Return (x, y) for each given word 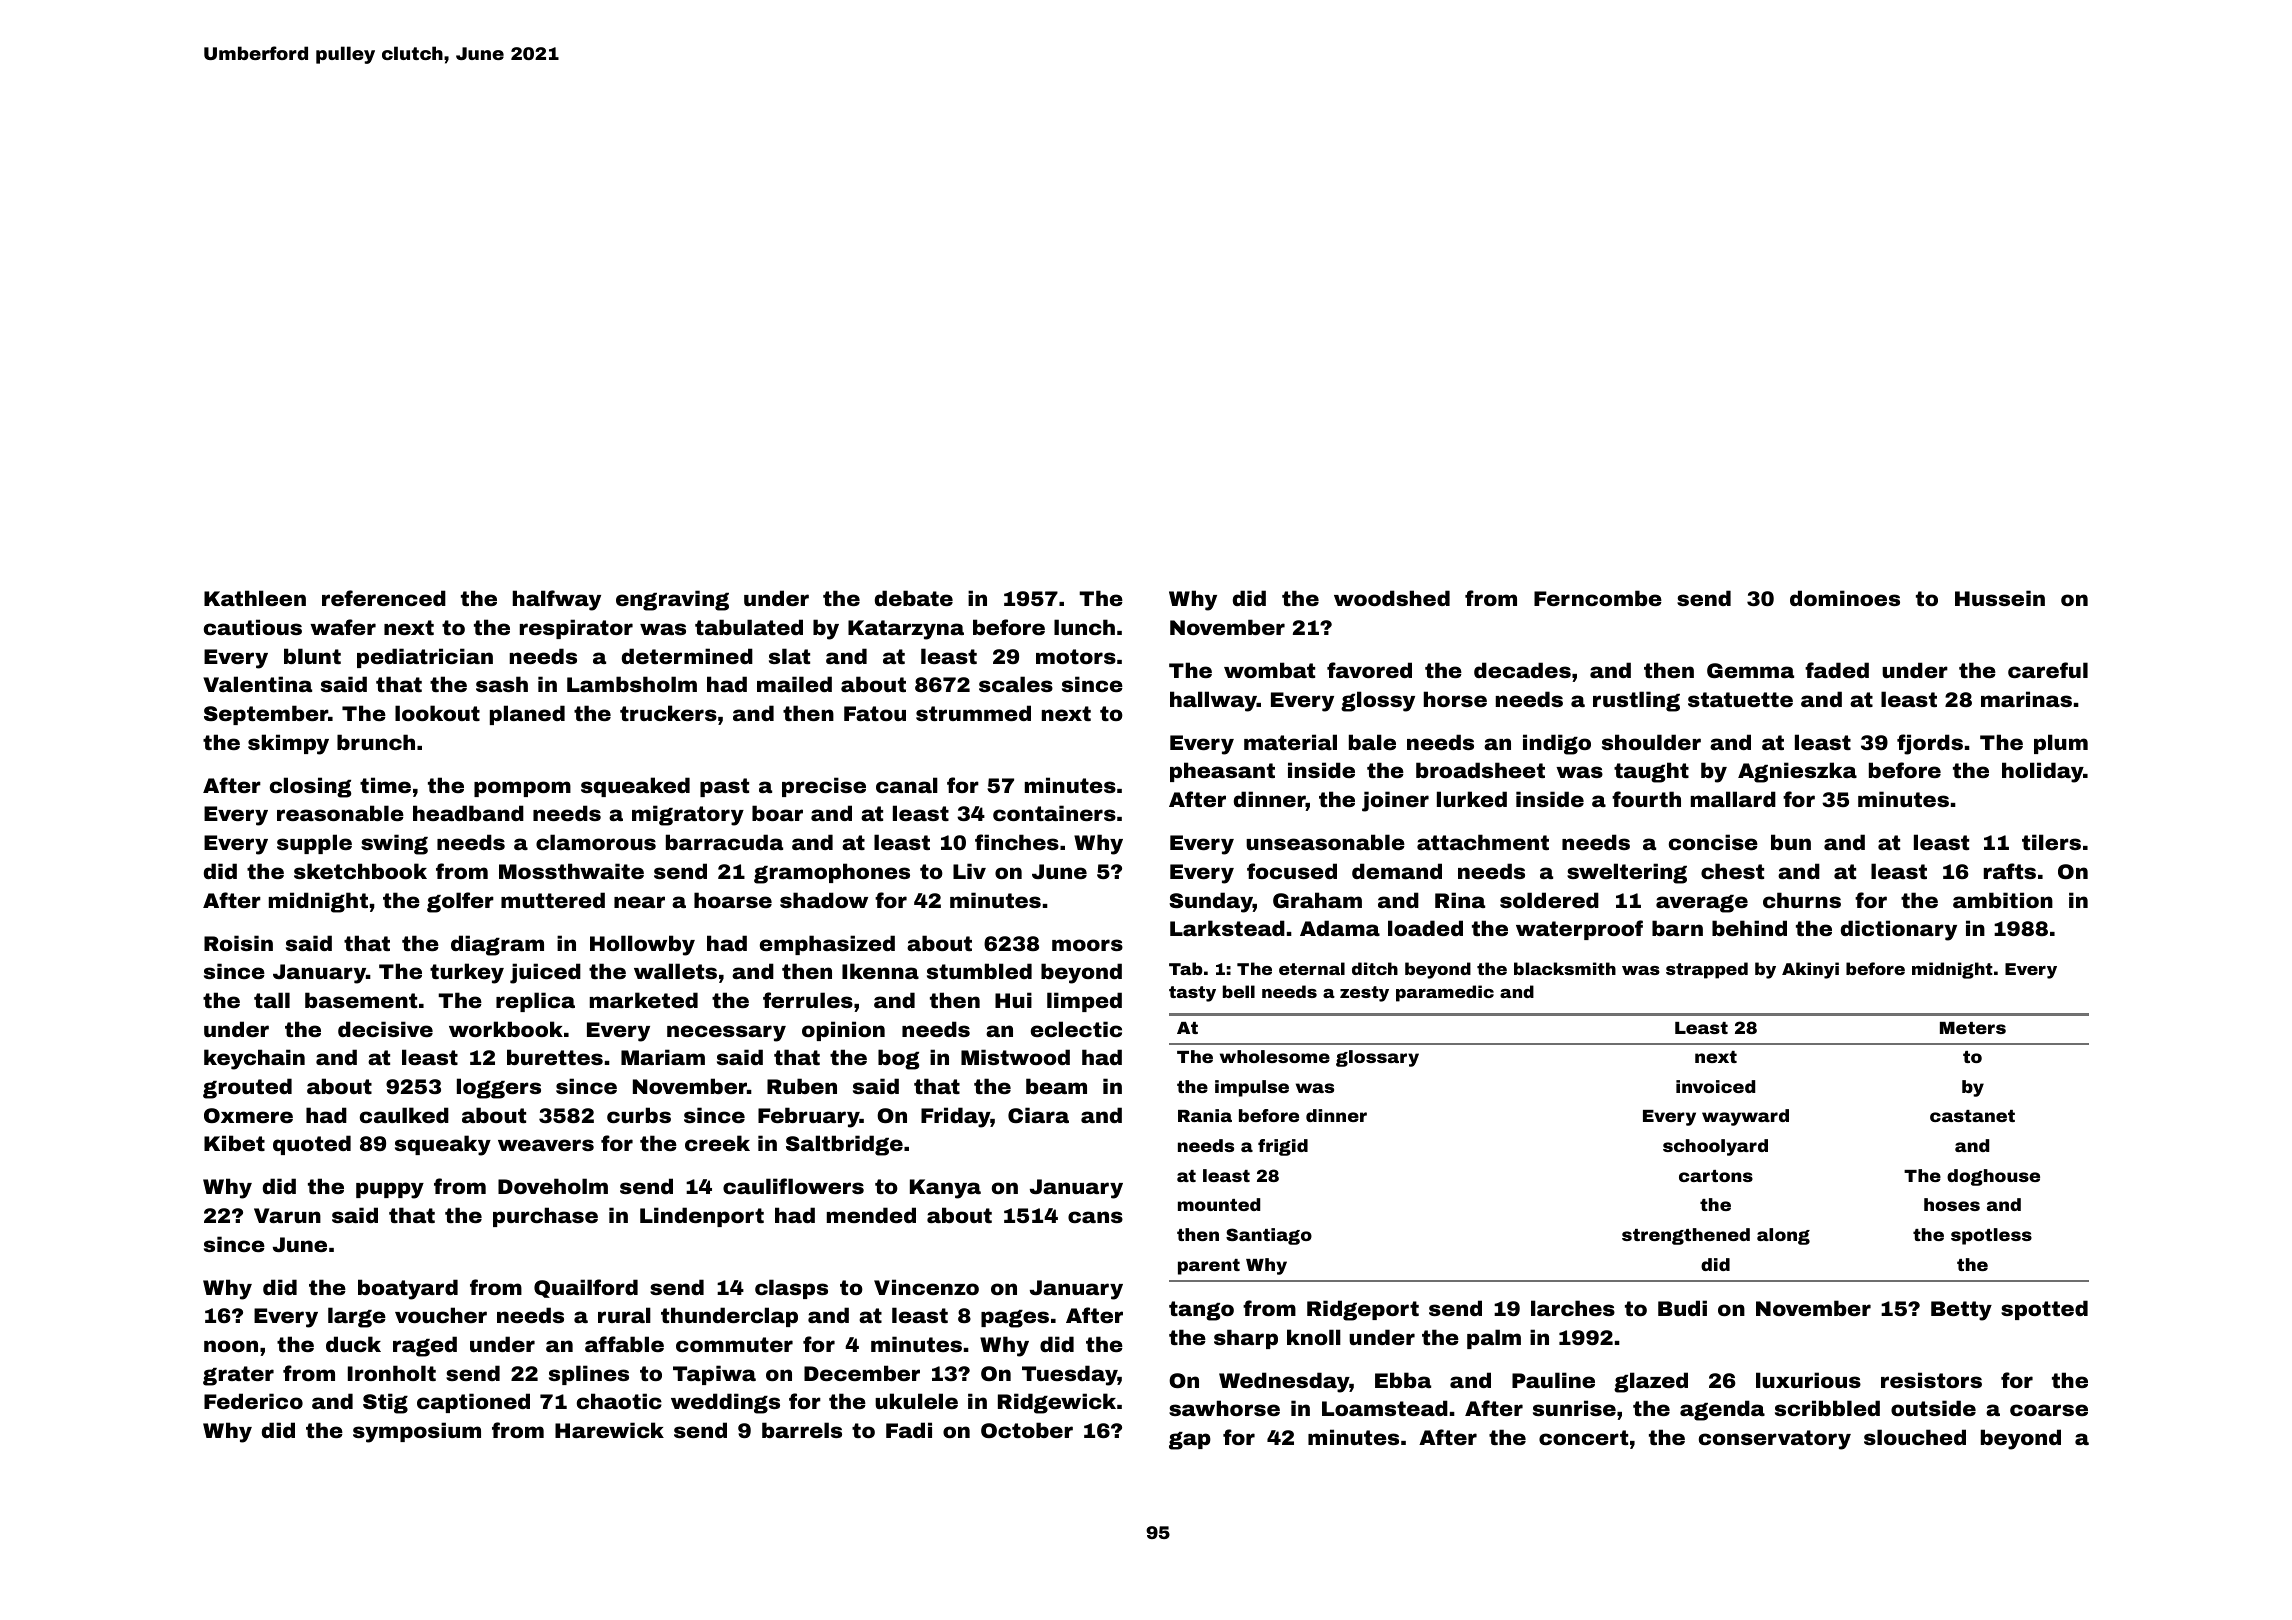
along (1783, 1236)
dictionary (1899, 930)
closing (311, 787)
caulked (404, 1115)
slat (789, 656)
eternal (1312, 968)
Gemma (1750, 670)
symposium (417, 1432)
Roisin (238, 943)
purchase (545, 1217)
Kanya (945, 1189)
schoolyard (1715, 1147)
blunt (312, 656)
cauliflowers (793, 1186)
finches (1017, 842)
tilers (2051, 842)
